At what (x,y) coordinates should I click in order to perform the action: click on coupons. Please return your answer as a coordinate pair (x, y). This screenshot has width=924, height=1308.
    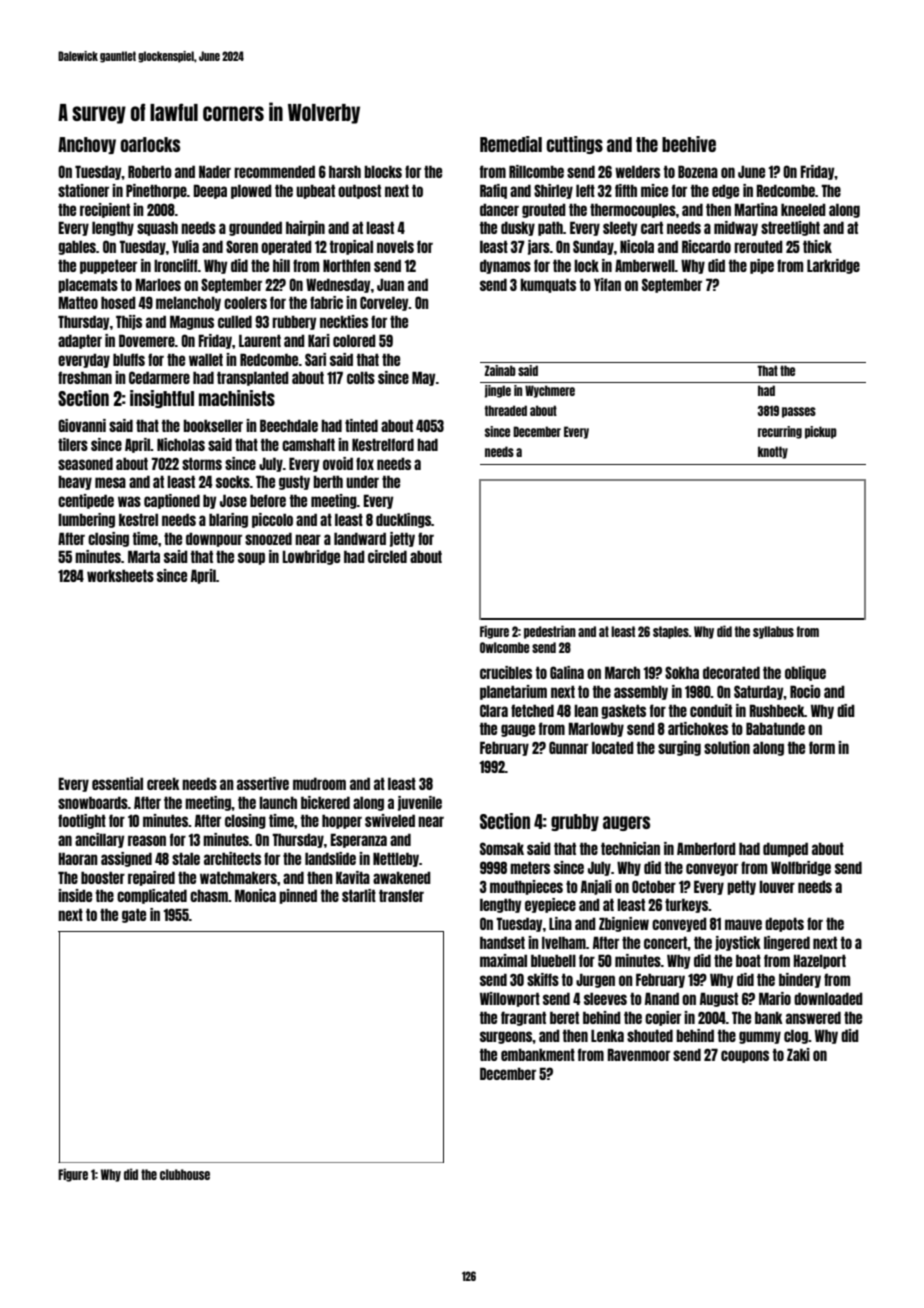
    Looking at the image, I should click on (745, 1056).
